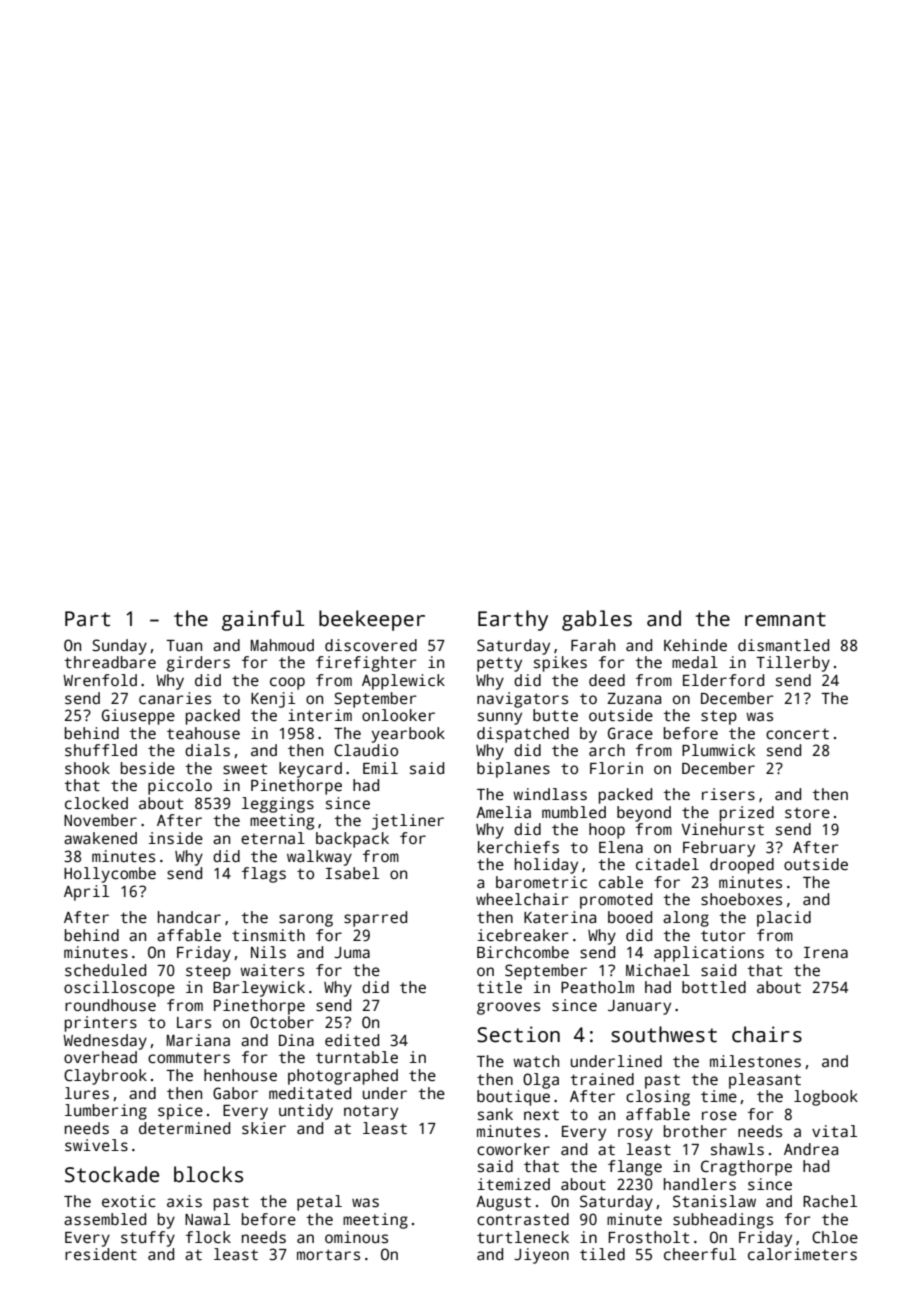 The height and width of the screenshot is (1308, 924). I want to click on title, so click(499, 987).
